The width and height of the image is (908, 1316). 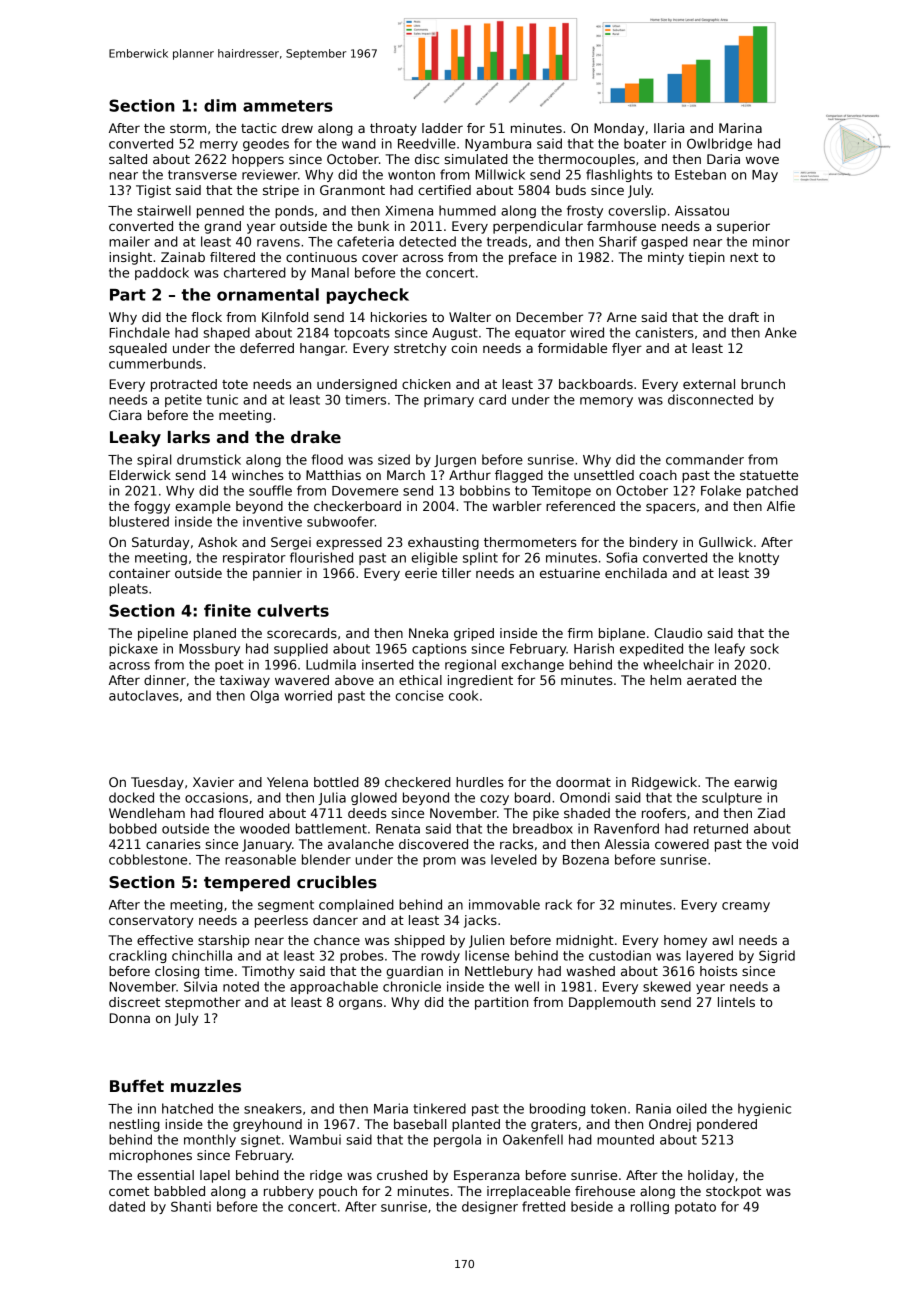 I want to click on coin, so click(x=464, y=348).
